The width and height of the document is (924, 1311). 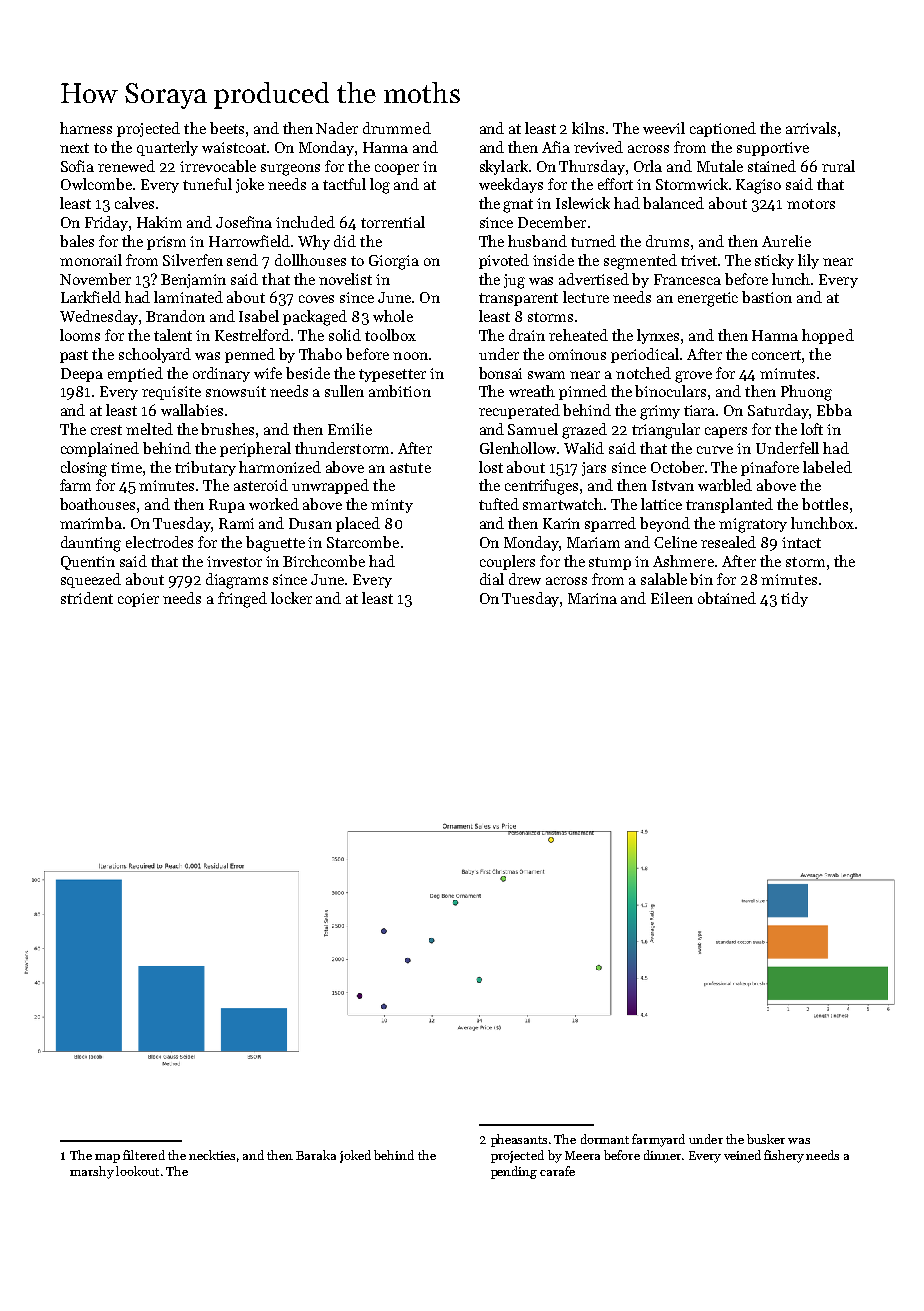 What do you see at coordinates (244, 222) in the document?
I see `Josefina` at bounding box center [244, 222].
